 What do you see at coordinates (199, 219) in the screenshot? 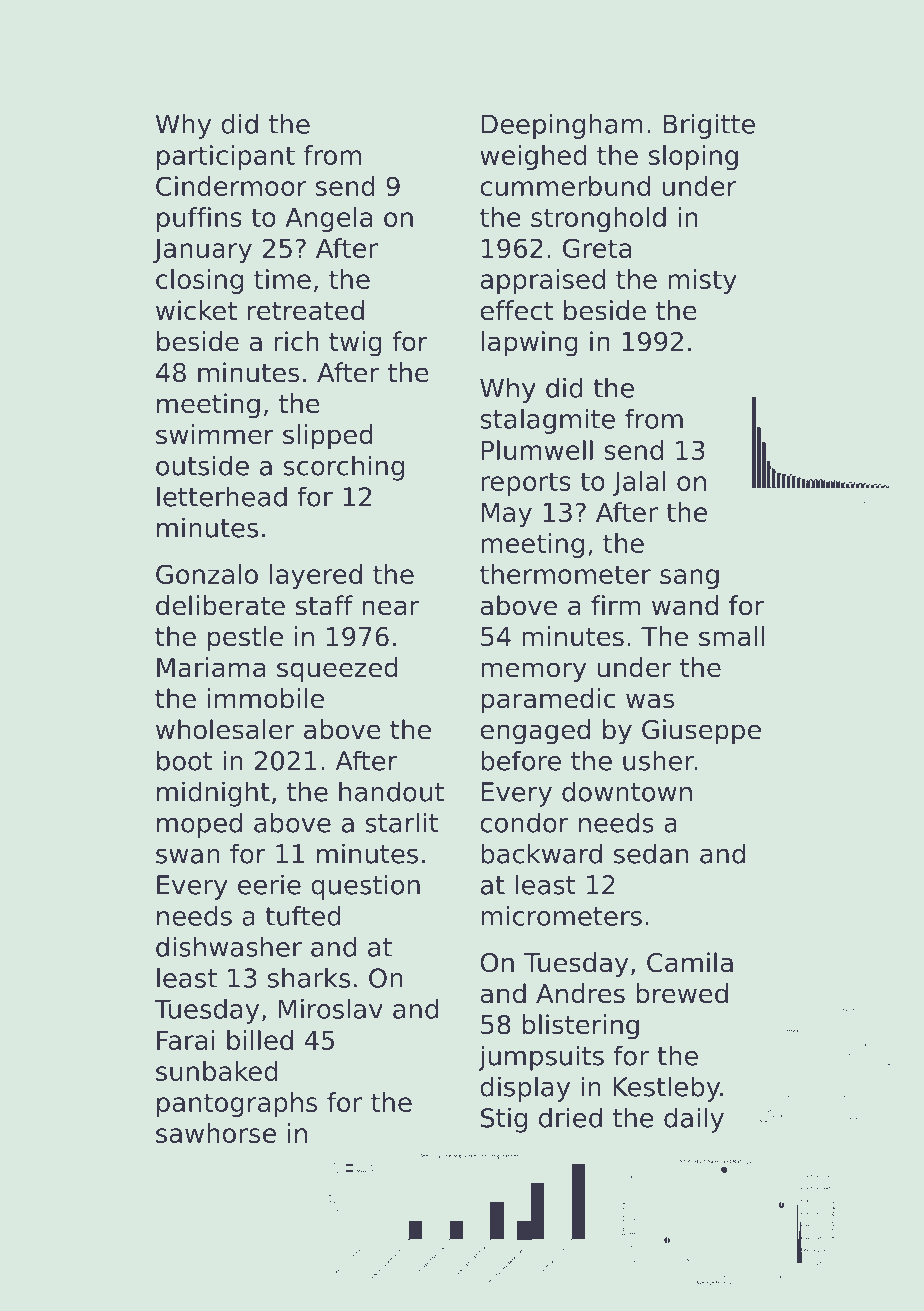
I see `puffins` at bounding box center [199, 219].
